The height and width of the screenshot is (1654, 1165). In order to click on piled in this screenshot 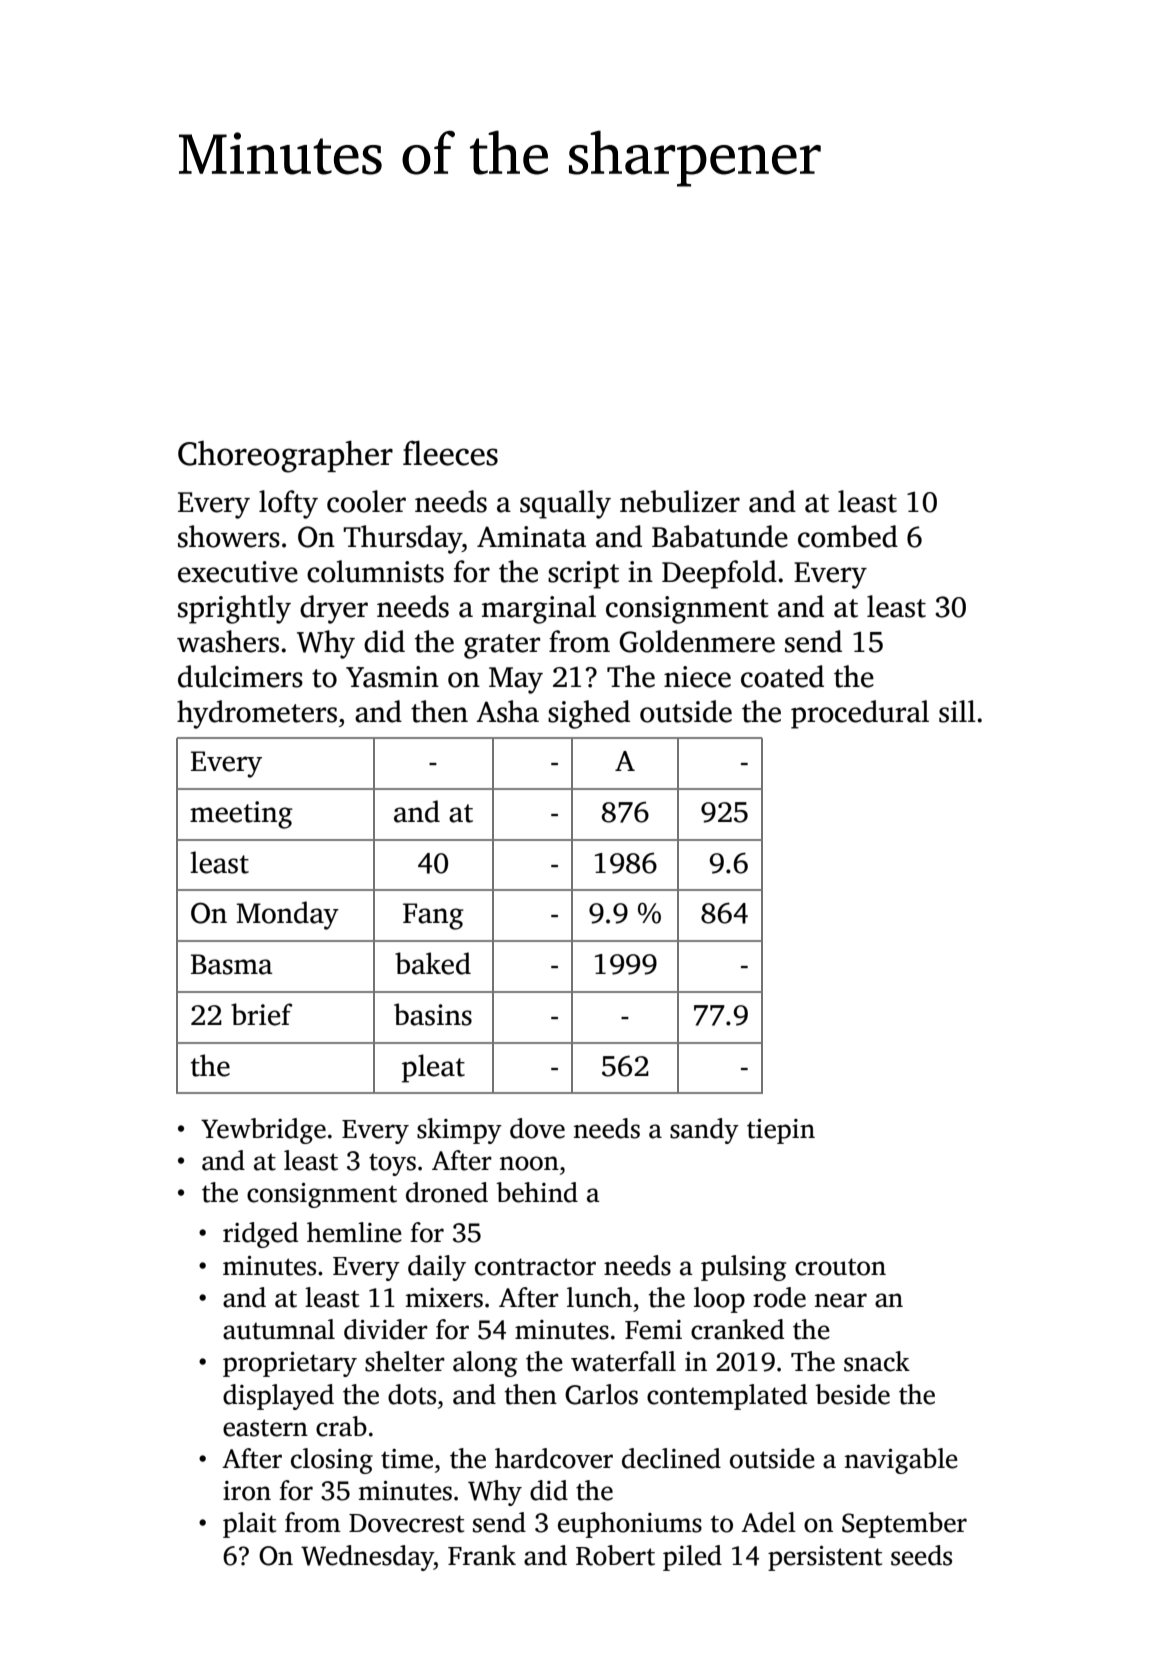, I will do `click(692, 1558)`.
